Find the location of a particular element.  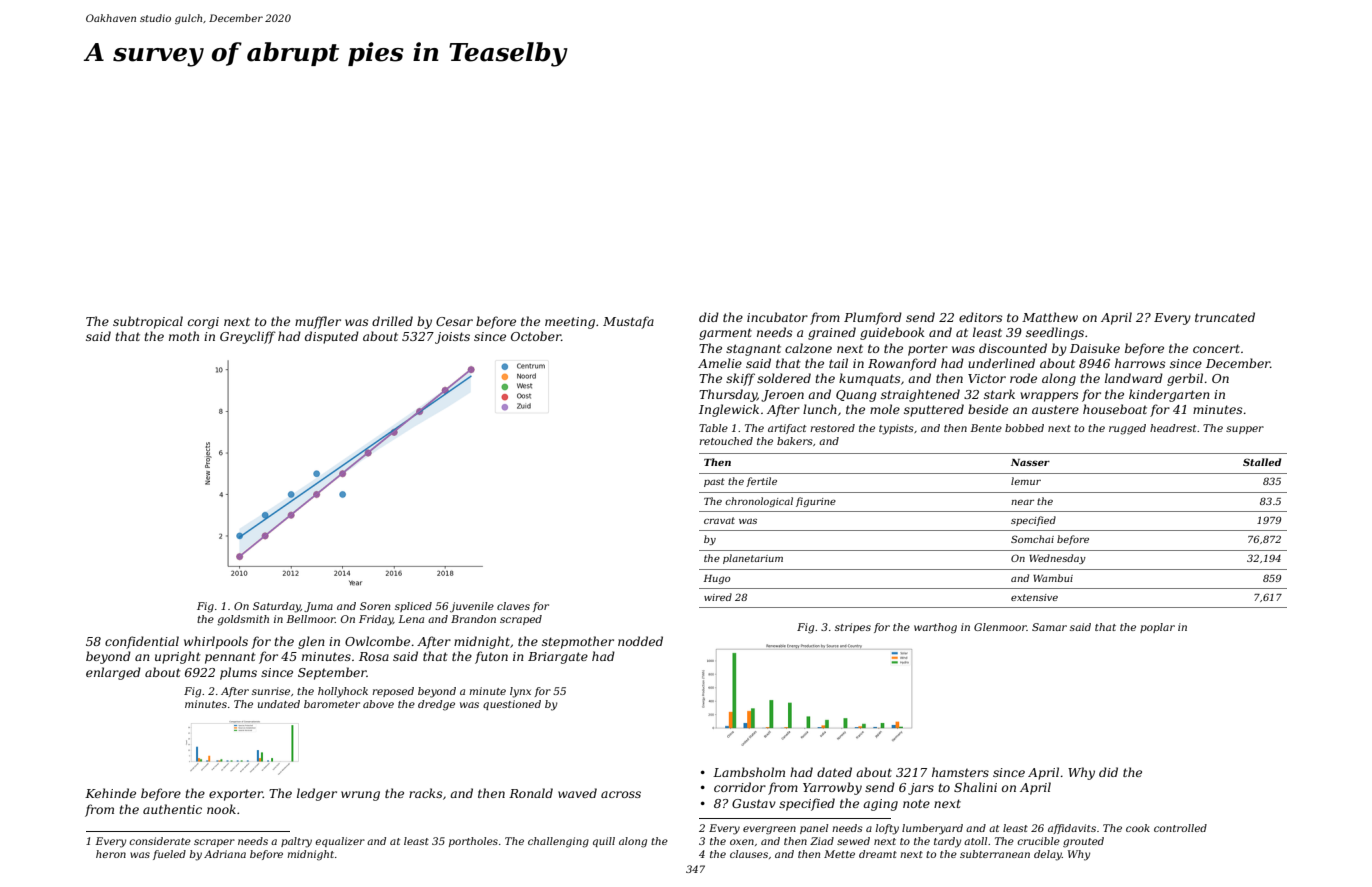

paltry is located at coordinates (296, 842).
